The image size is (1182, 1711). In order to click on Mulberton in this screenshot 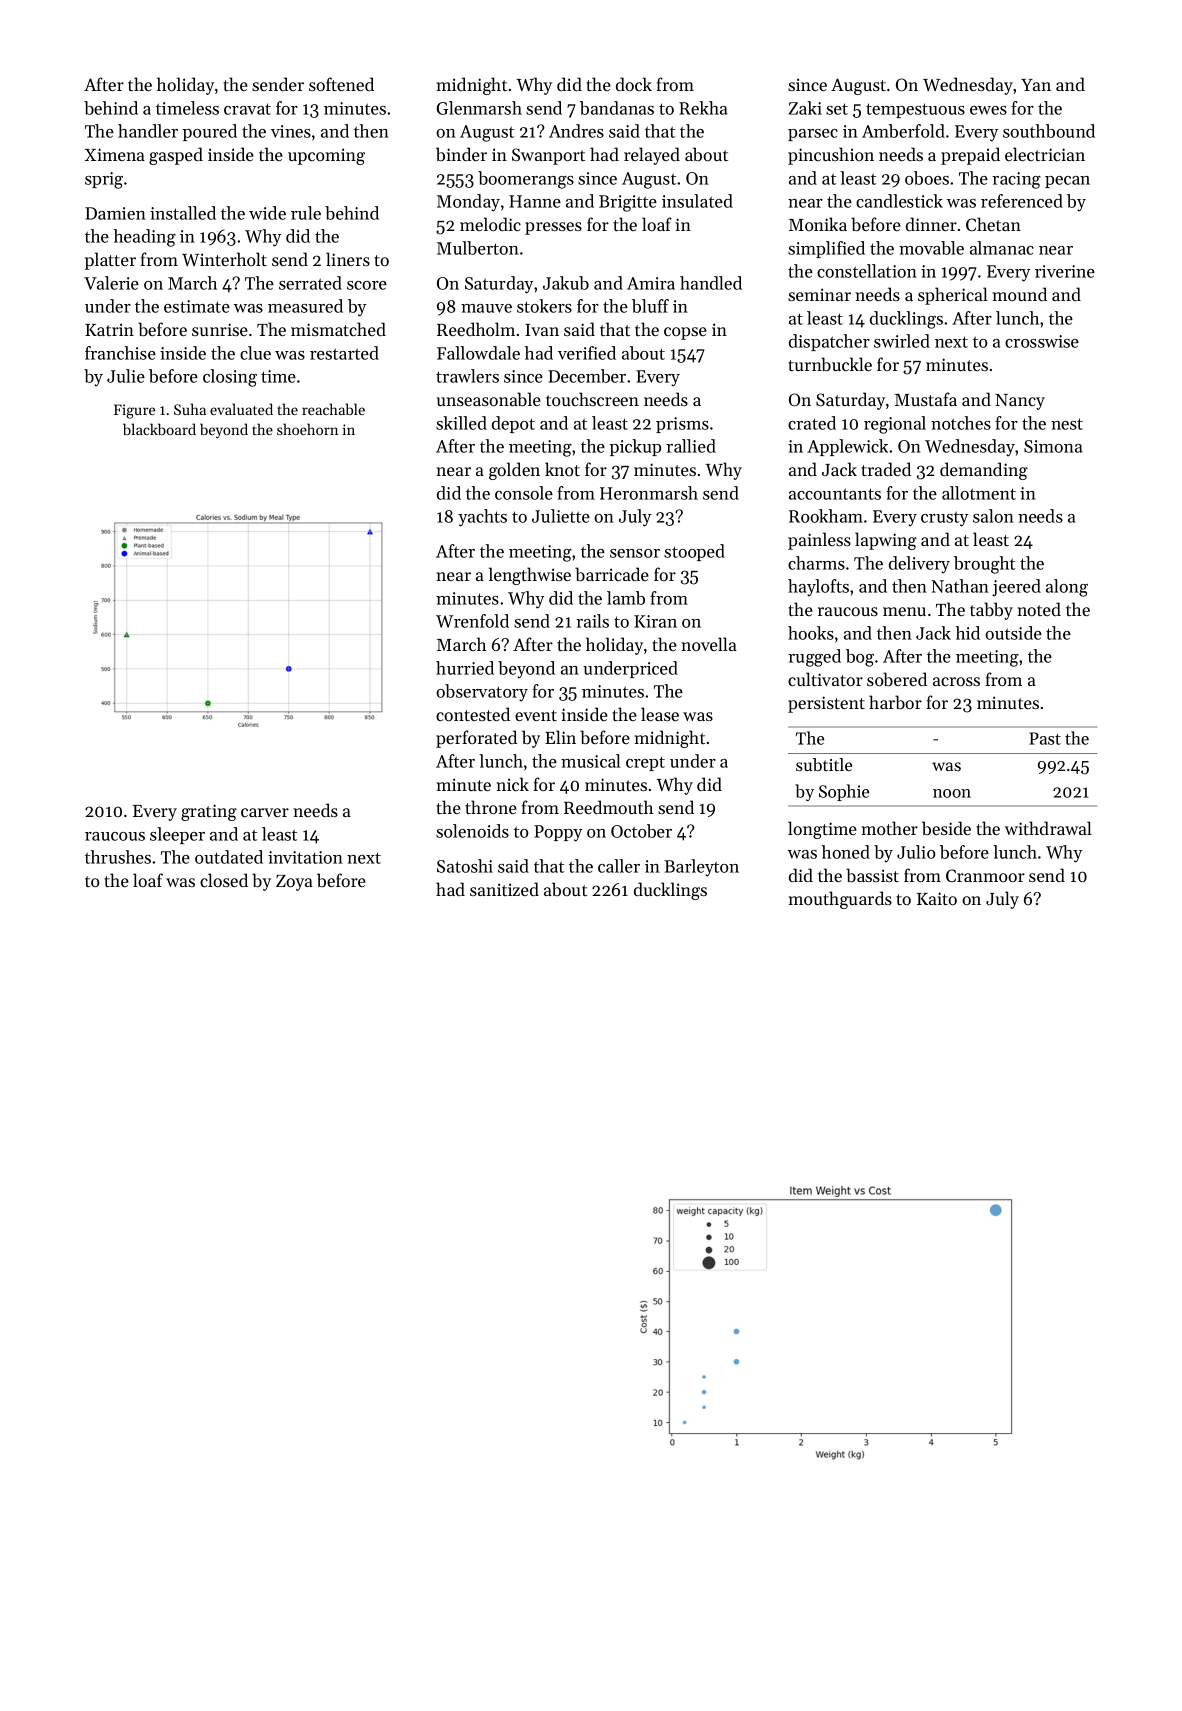, I will do `click(478, 248)`.
